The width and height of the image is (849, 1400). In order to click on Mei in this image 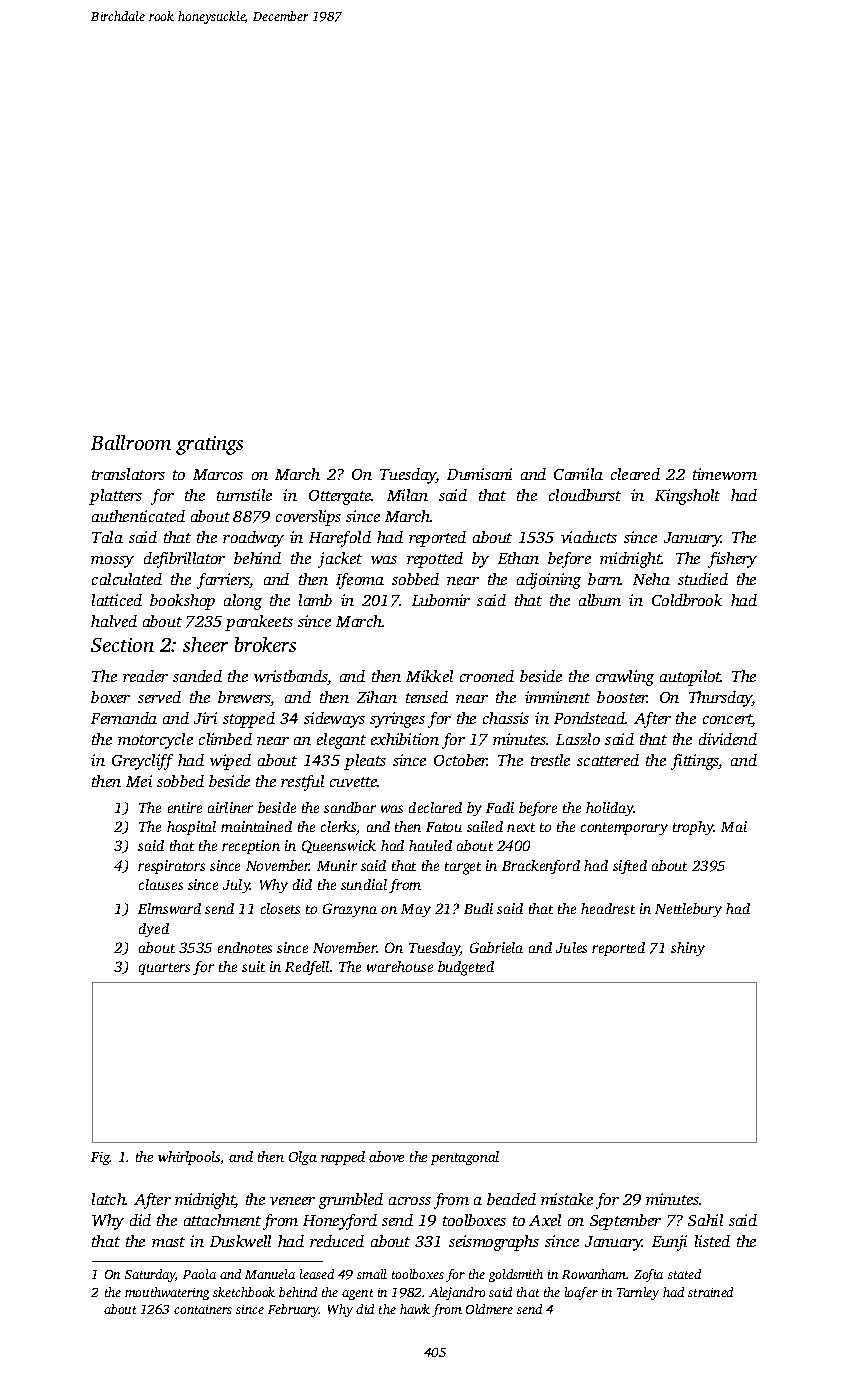, I will do `click(139, 781)`.
